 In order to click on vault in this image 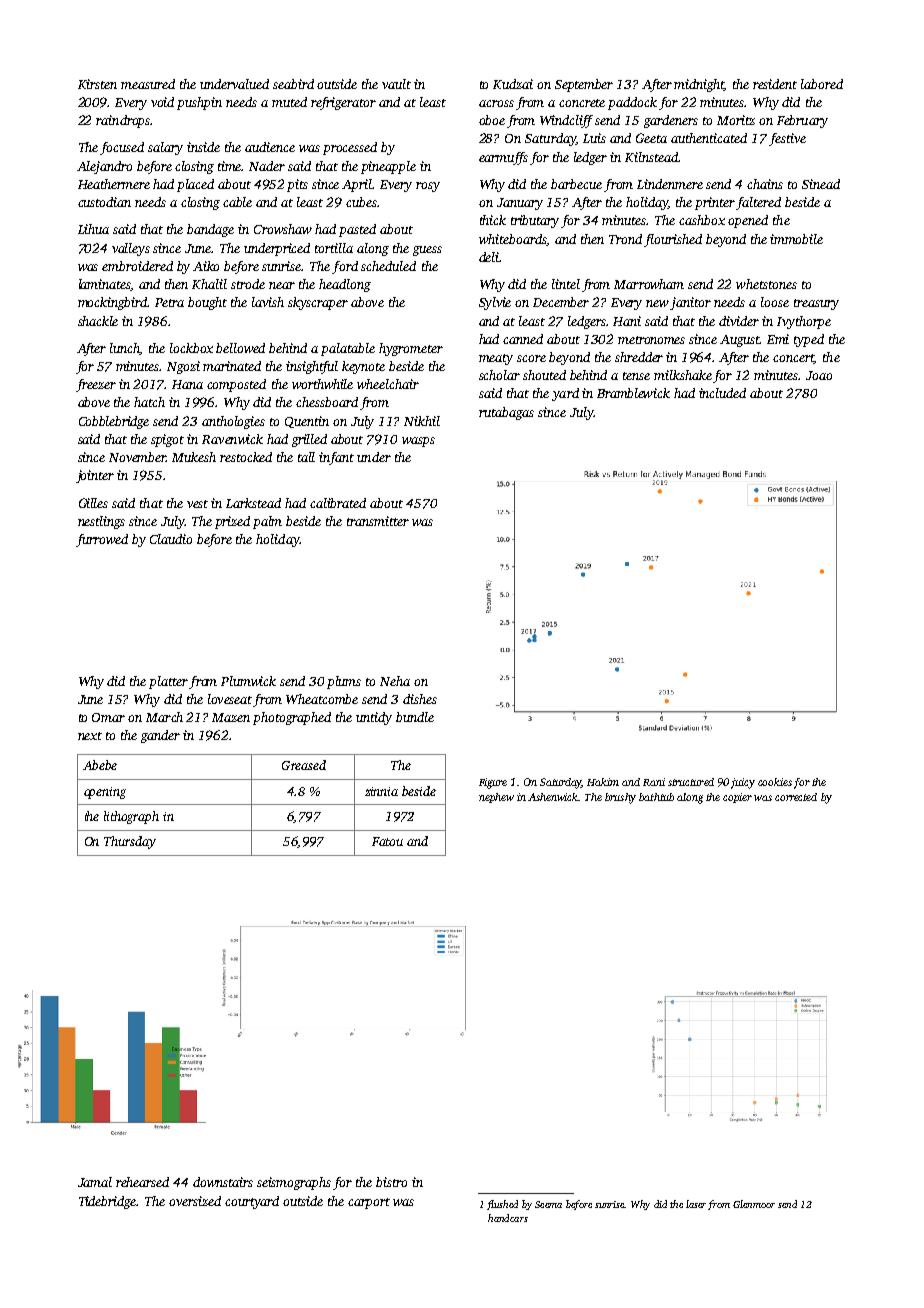, I will do `click(396, 84)`.
